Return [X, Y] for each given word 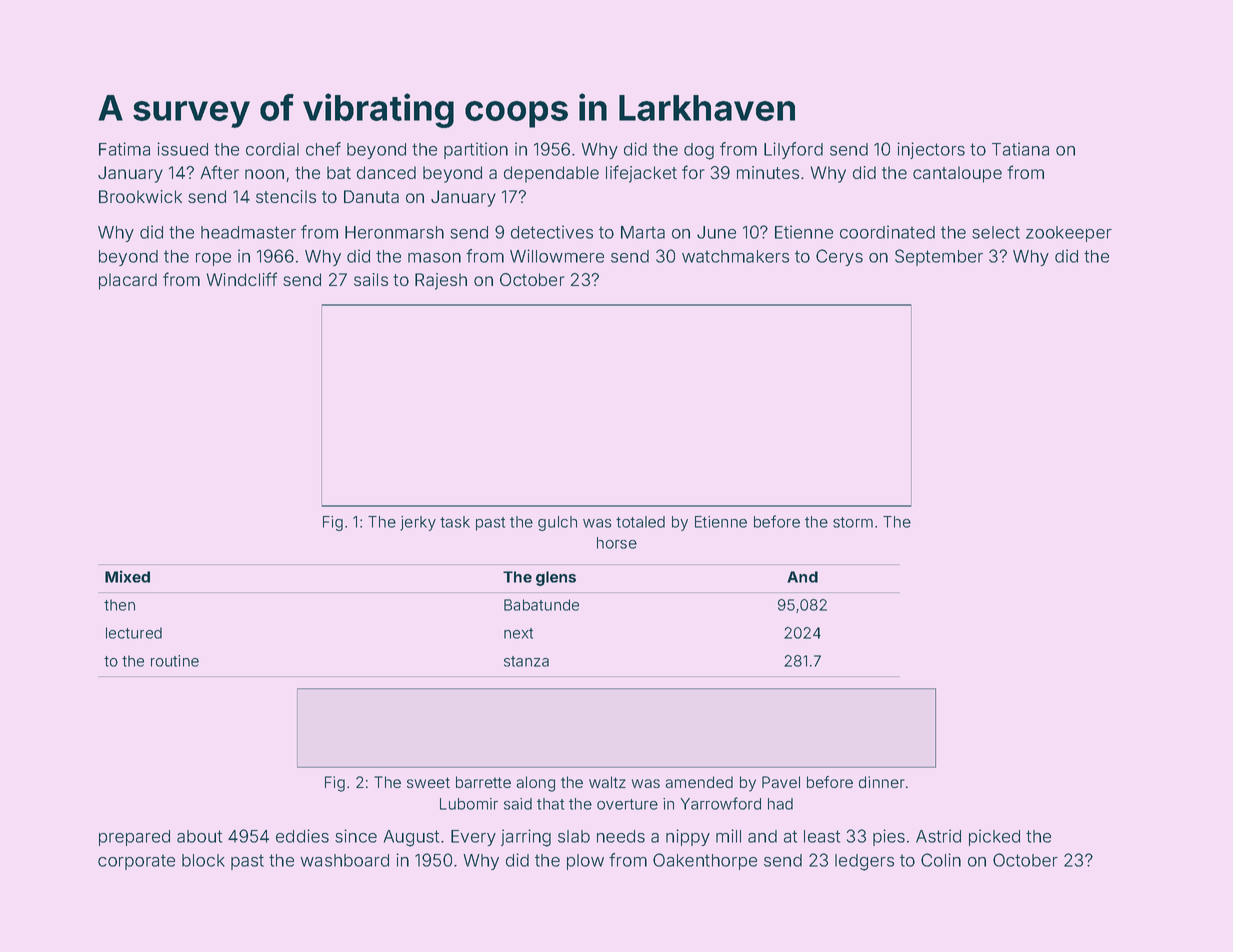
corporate [136, 862]
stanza [526, 661]
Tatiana [1020, 149]
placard [128, 281]
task [455, 522]
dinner [882, 782]
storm [853, 522]
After [219, 172]
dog [699, 151]
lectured [134, 633]
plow [585, 862]
